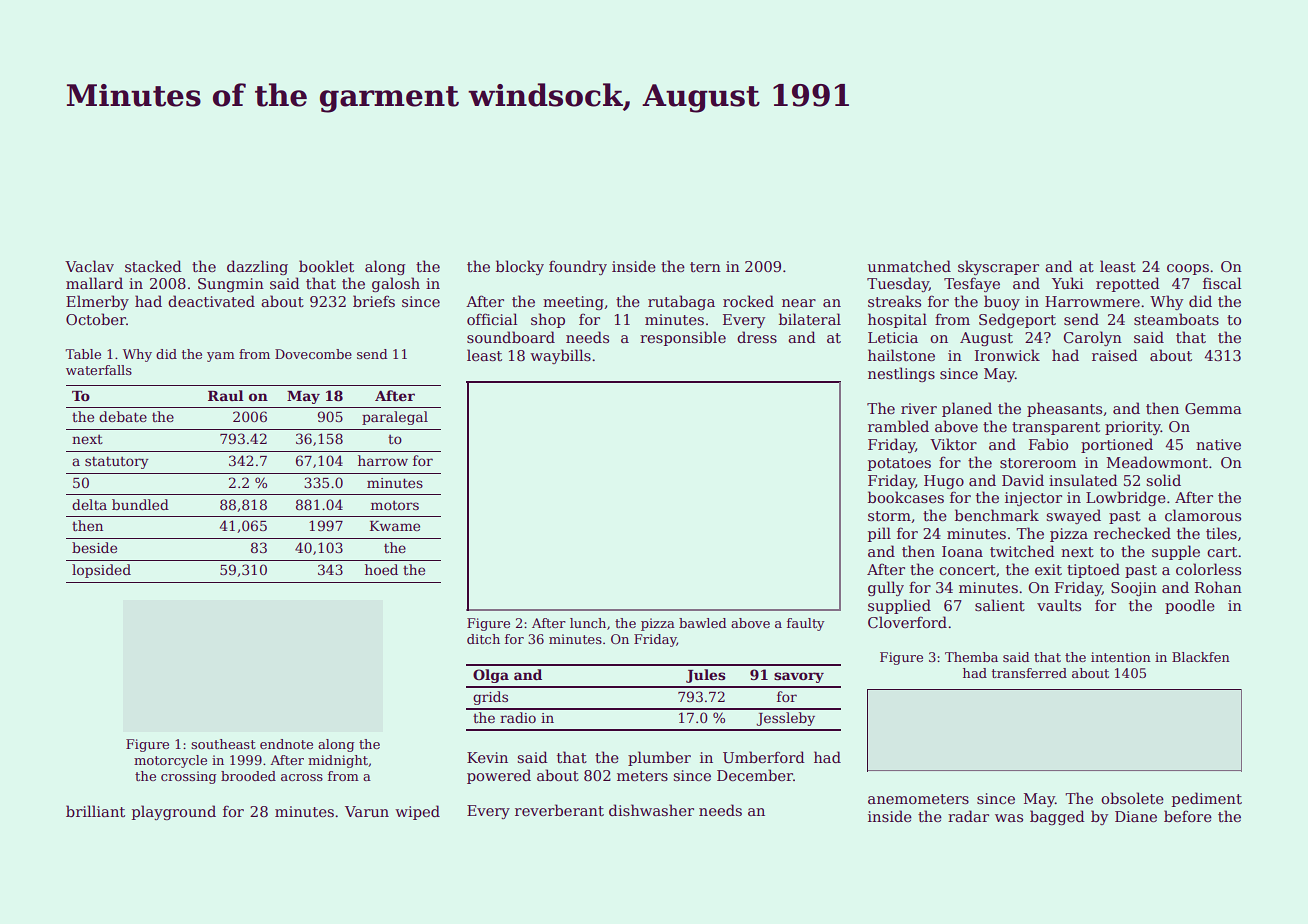 The height and width of the screenshot is (924, 1308). What do you see at coordinates (1188, 816) in the screenshot?
I see `before` at bounding box center [1188, 816].
